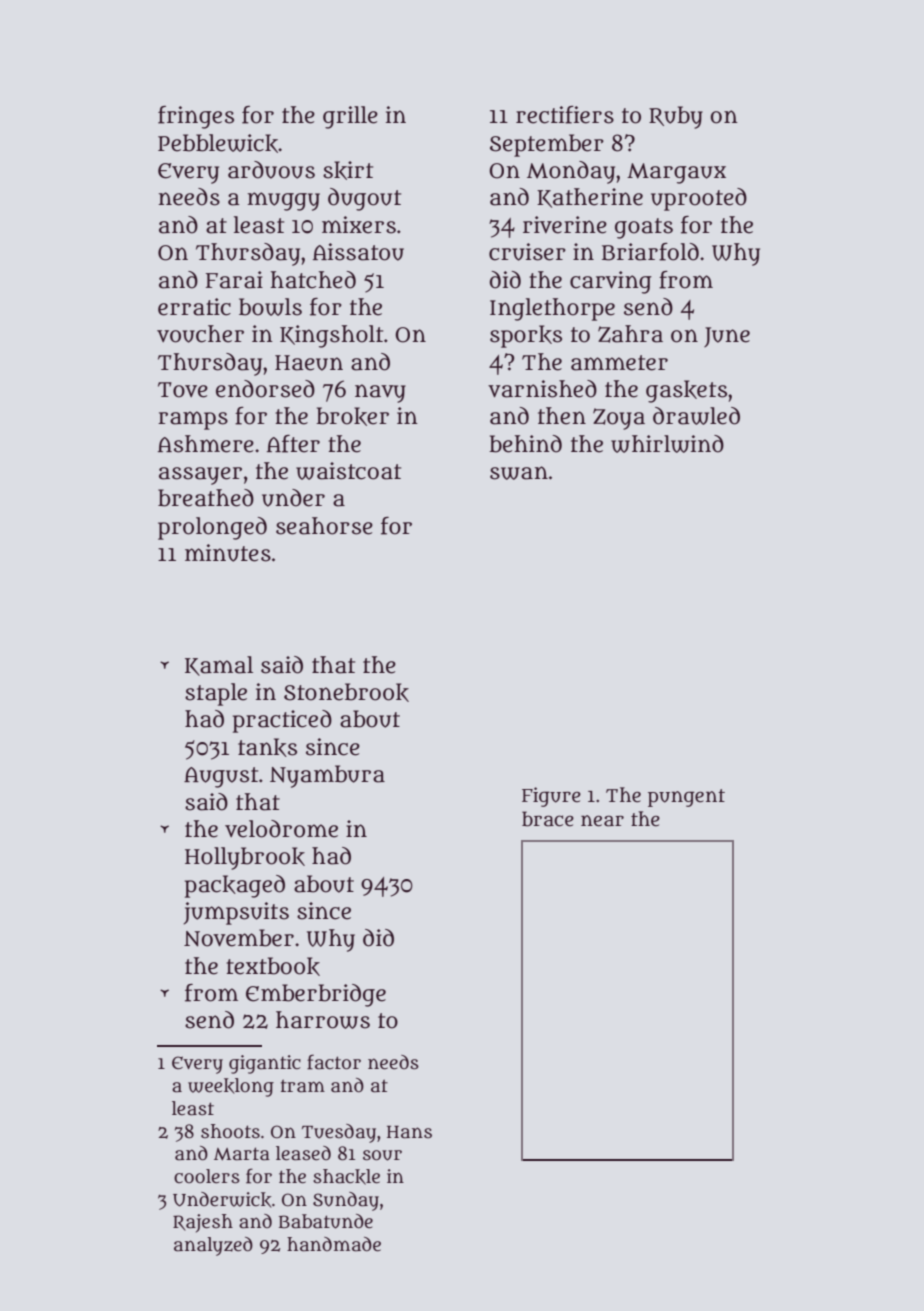  What do you see at coordinates (676, 117) in the document?
I see `Ruby` at bounding box center [676, 117].
